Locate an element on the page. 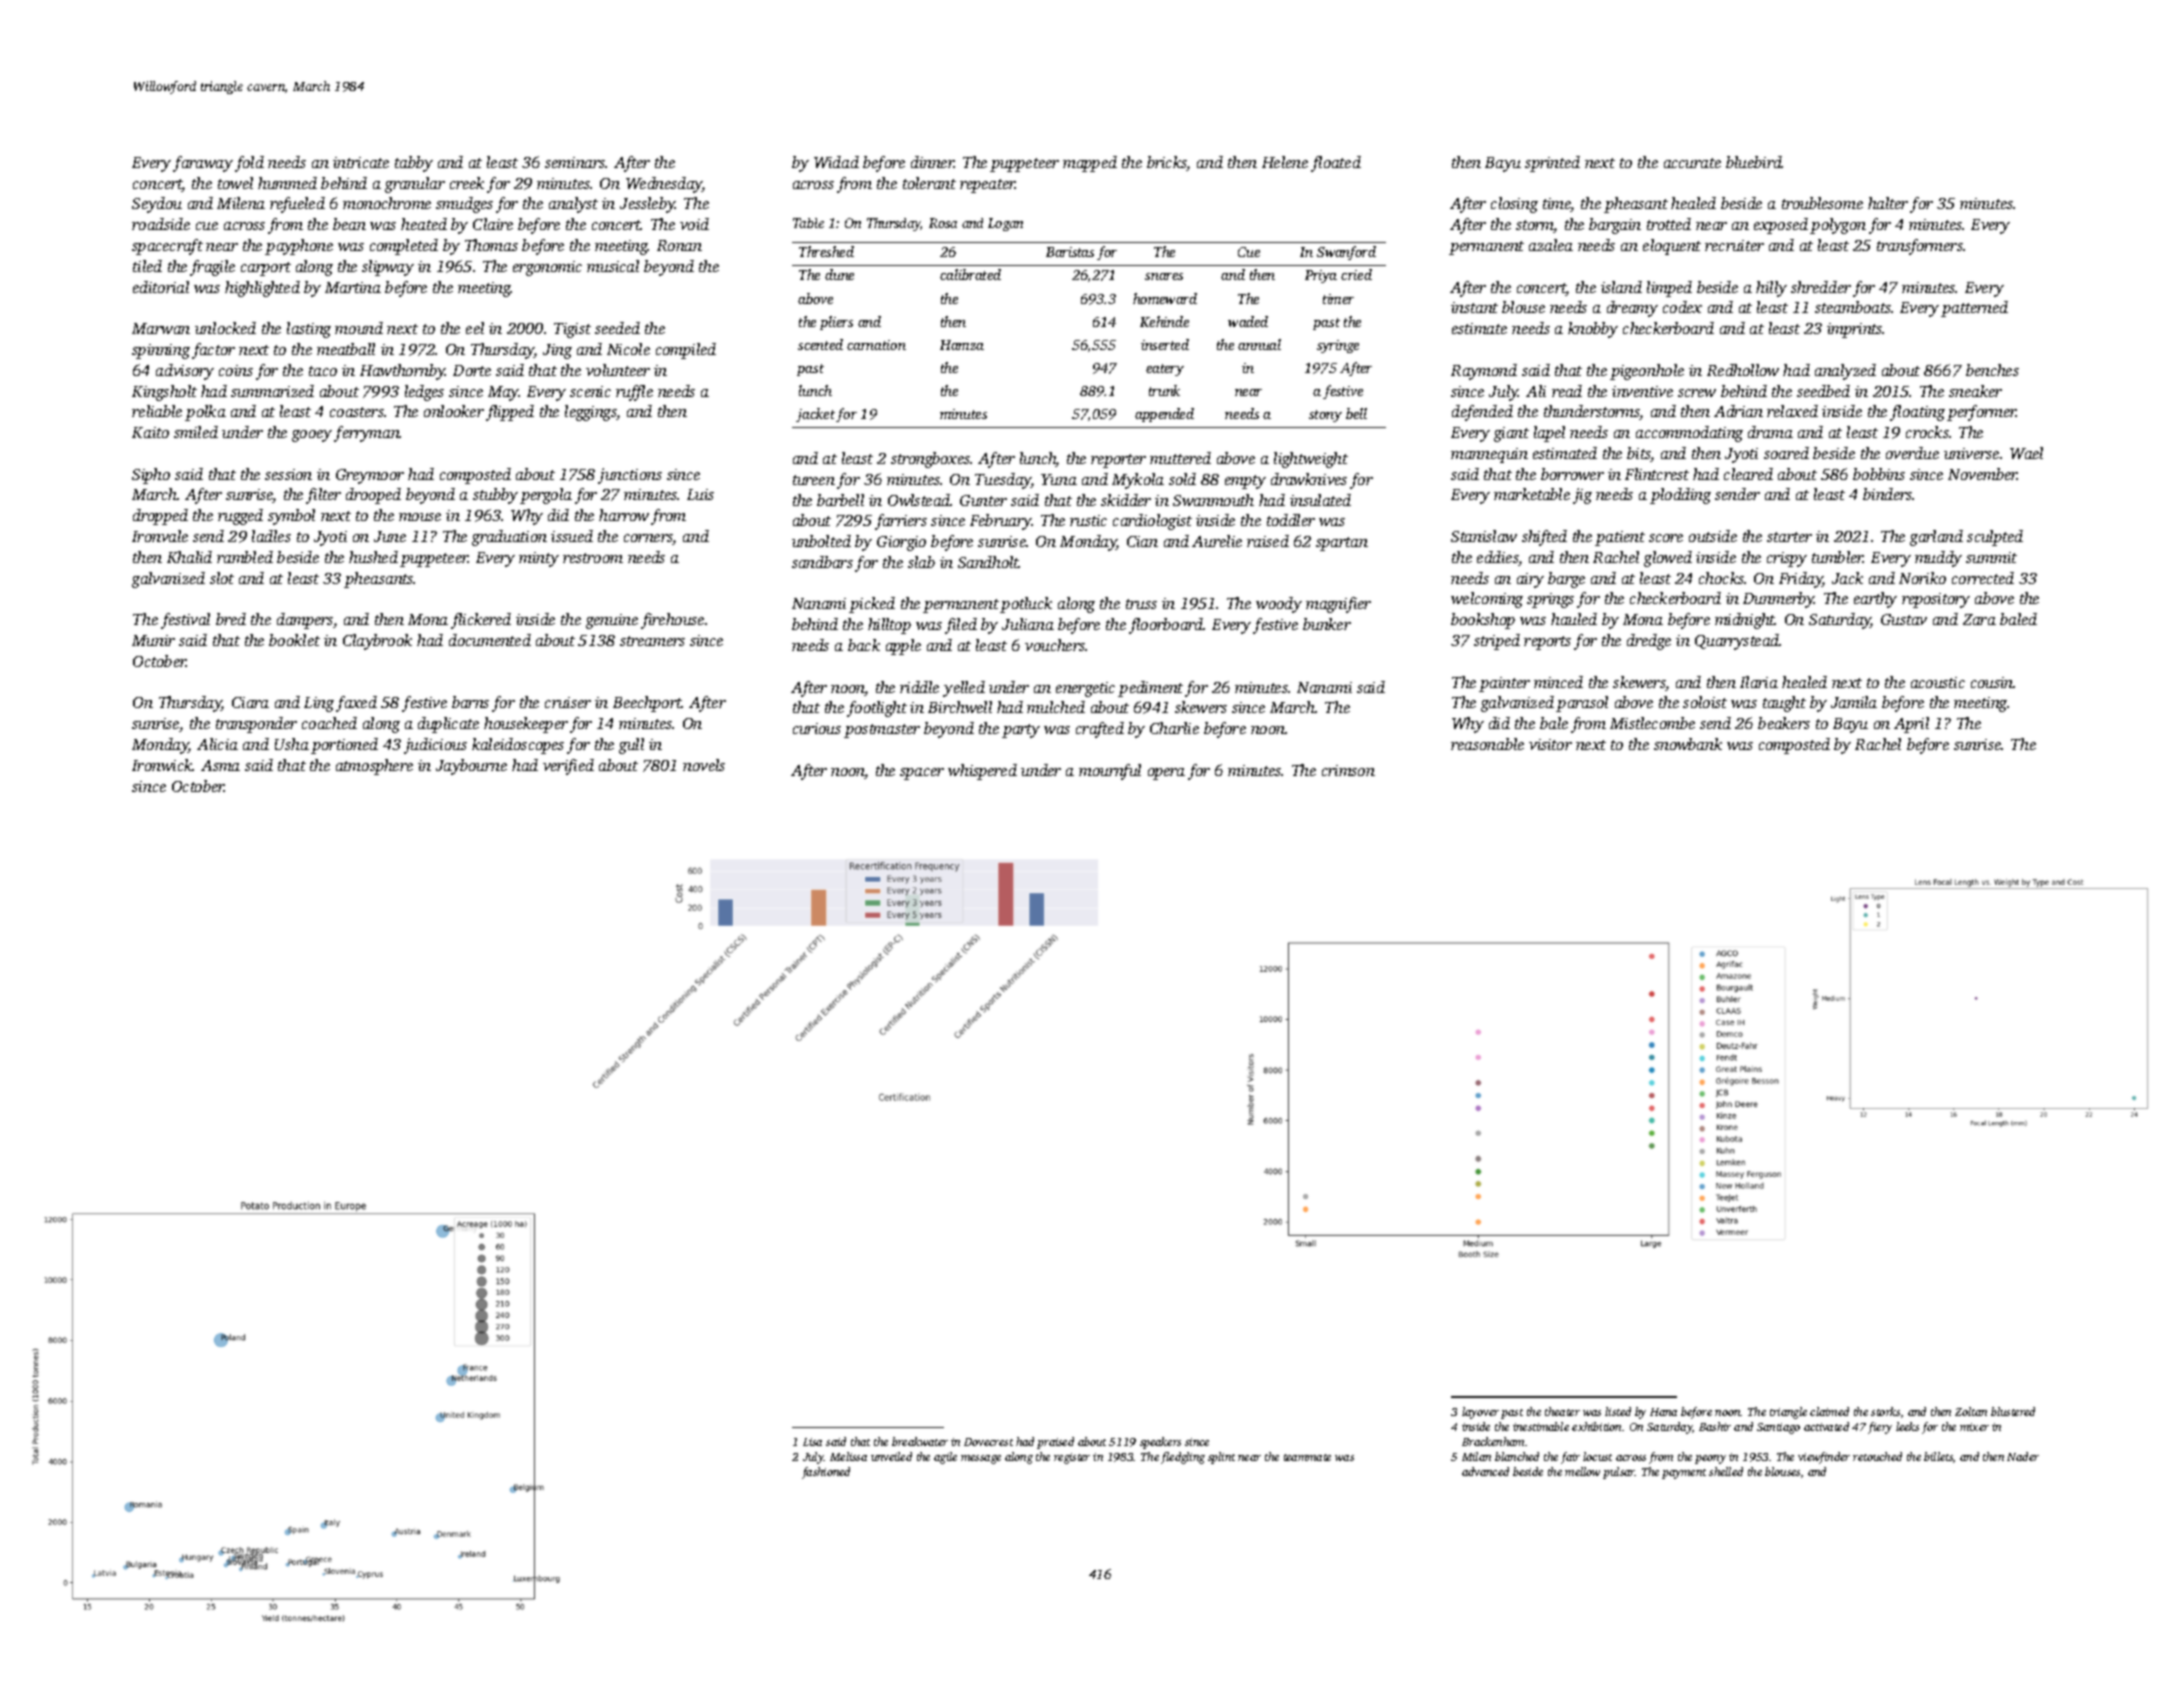 This image has width=2178, height=1683. snowbank is located at coordinates (1688, 744).
